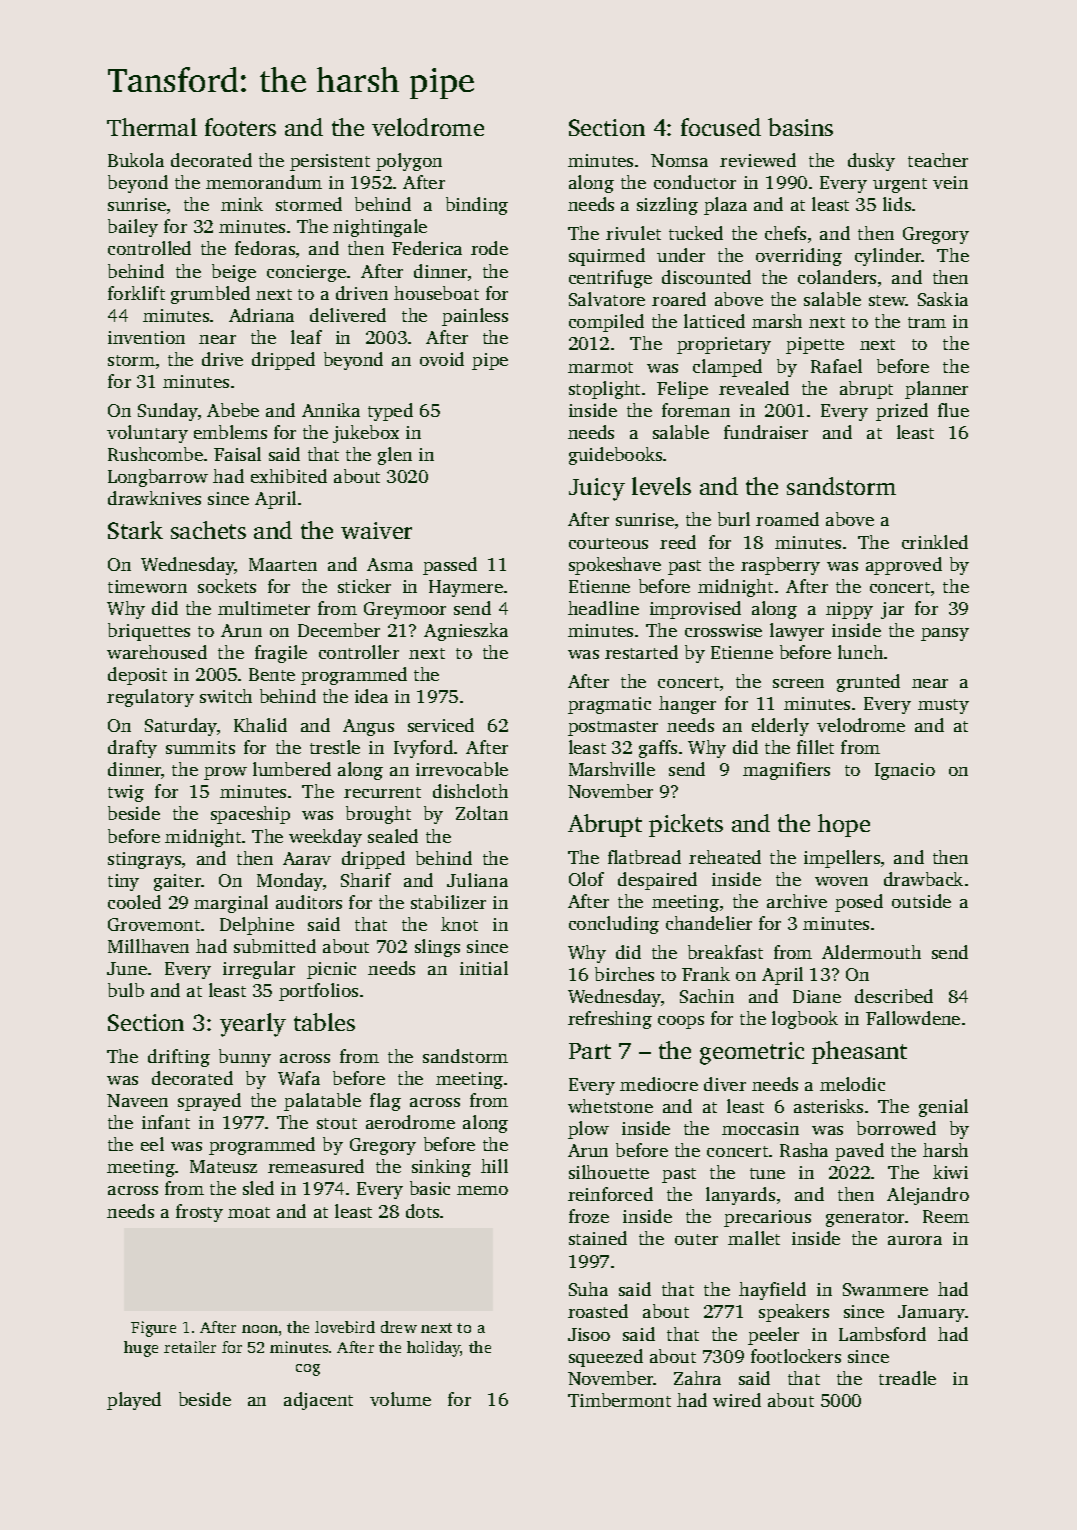 Image resolution: width=1077 pixels, height=1530 pixels. What do you see at coordinates (613, 728) in the screenshot?
I see `postmaster` at bounding box center [613, 728].
